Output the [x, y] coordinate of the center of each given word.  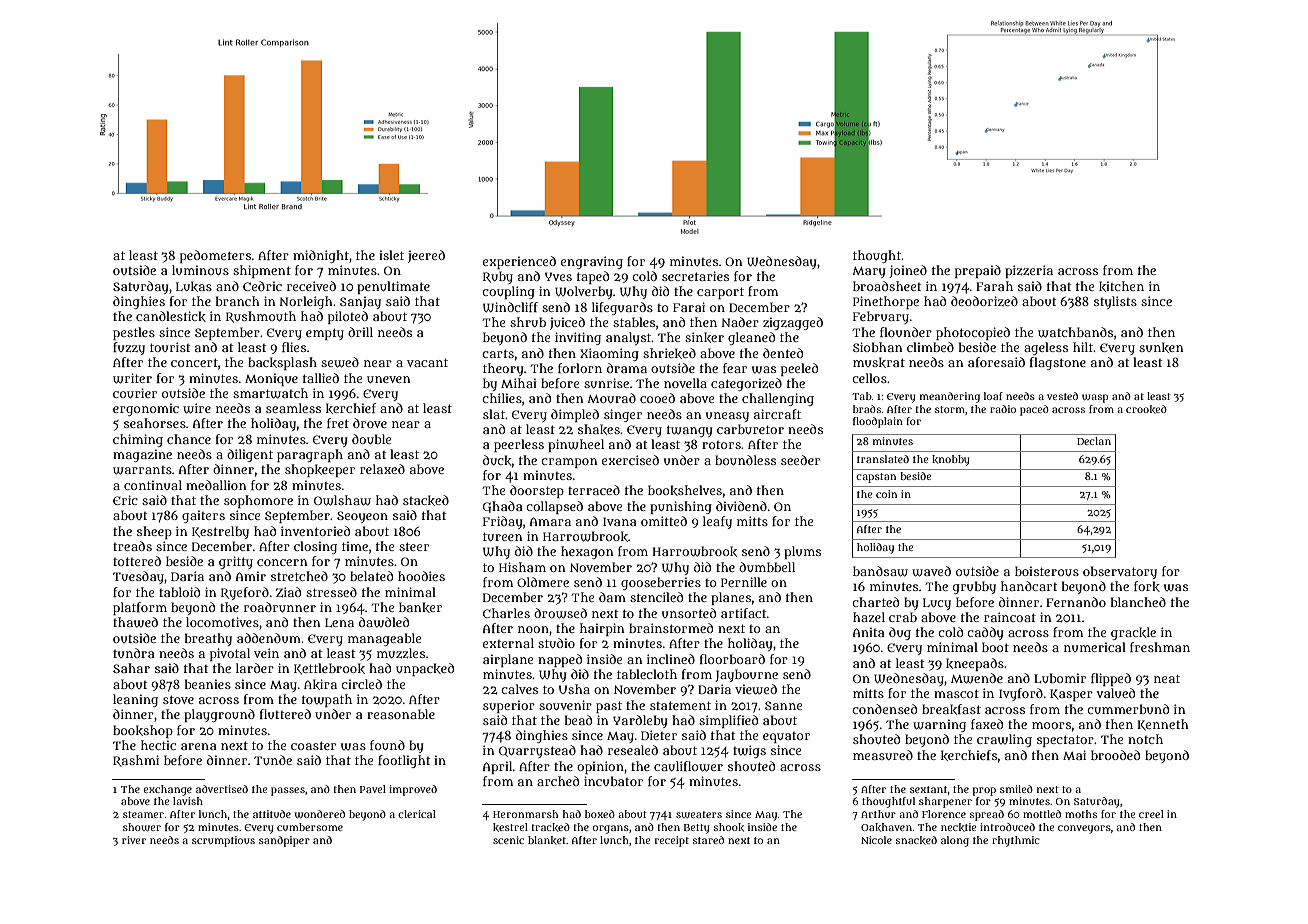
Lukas [194, 286]
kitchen [1121, 286]
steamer [143, 814]
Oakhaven [886, 827]
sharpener [945, 802]
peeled [799, 369]
